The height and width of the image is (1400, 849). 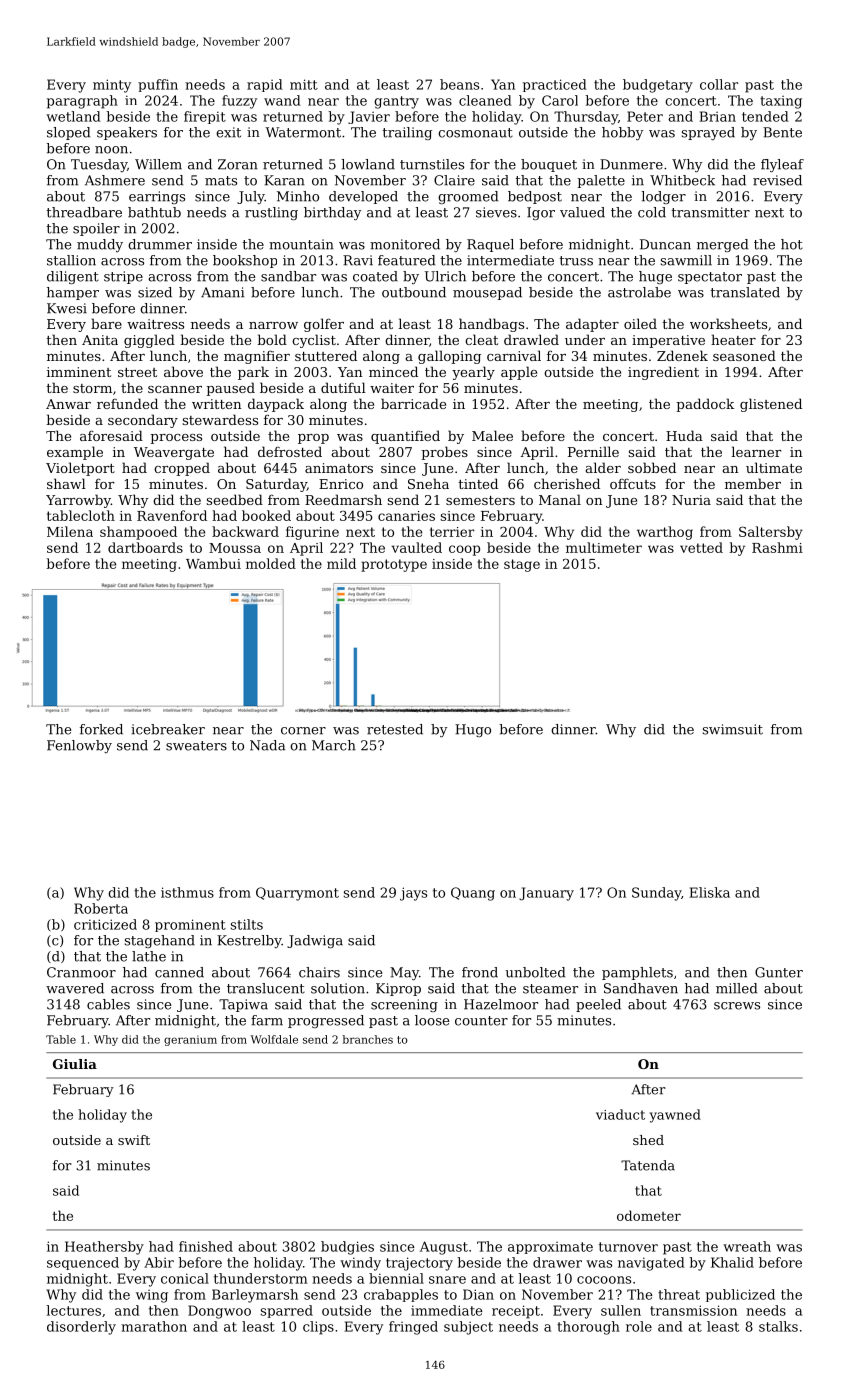 What do you see at coordinates (413, 1328) in the image?
I see `fringed` at bounding box center [413, 1328].
